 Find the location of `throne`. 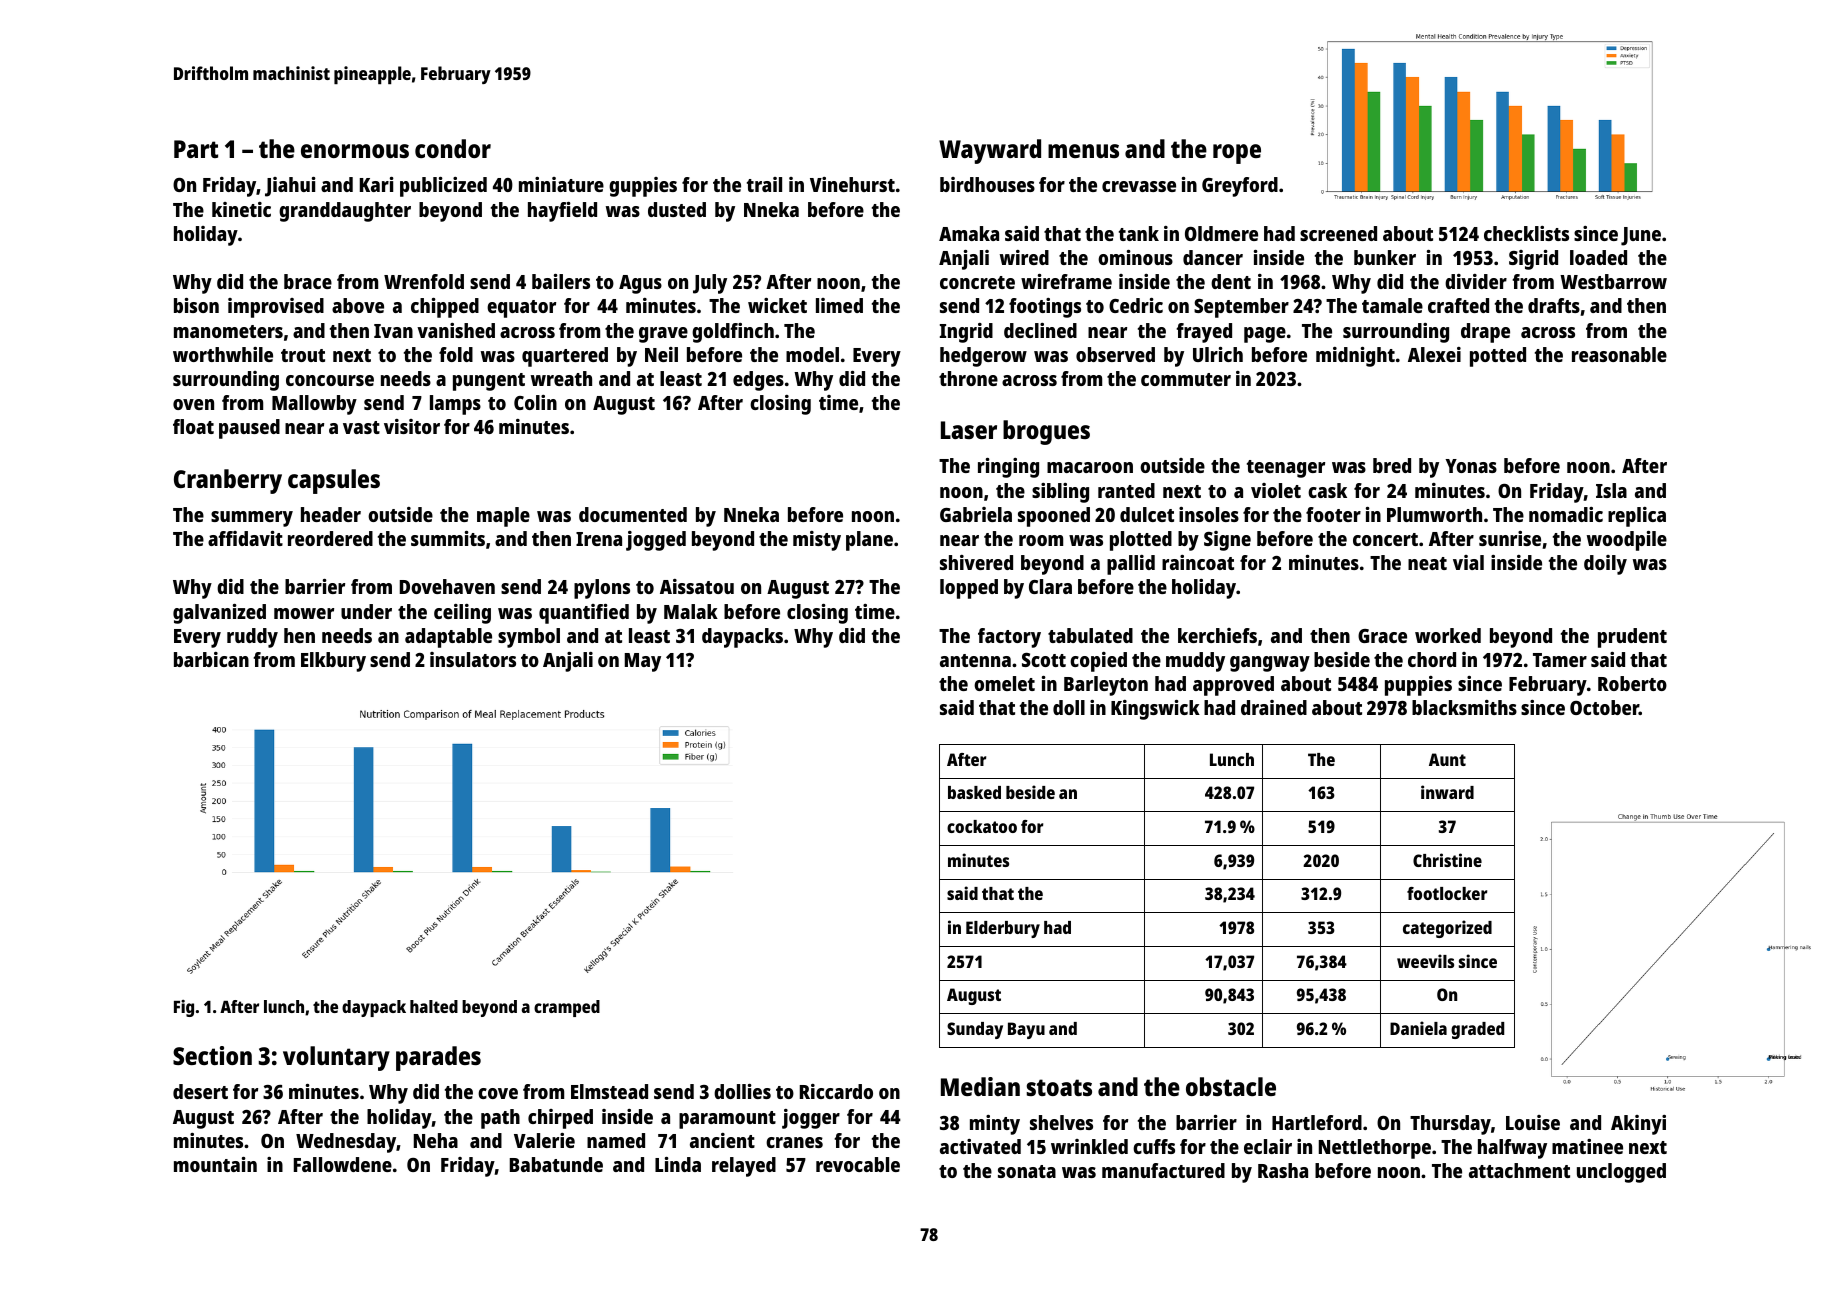

throne is located at coordinates (968, 378).
